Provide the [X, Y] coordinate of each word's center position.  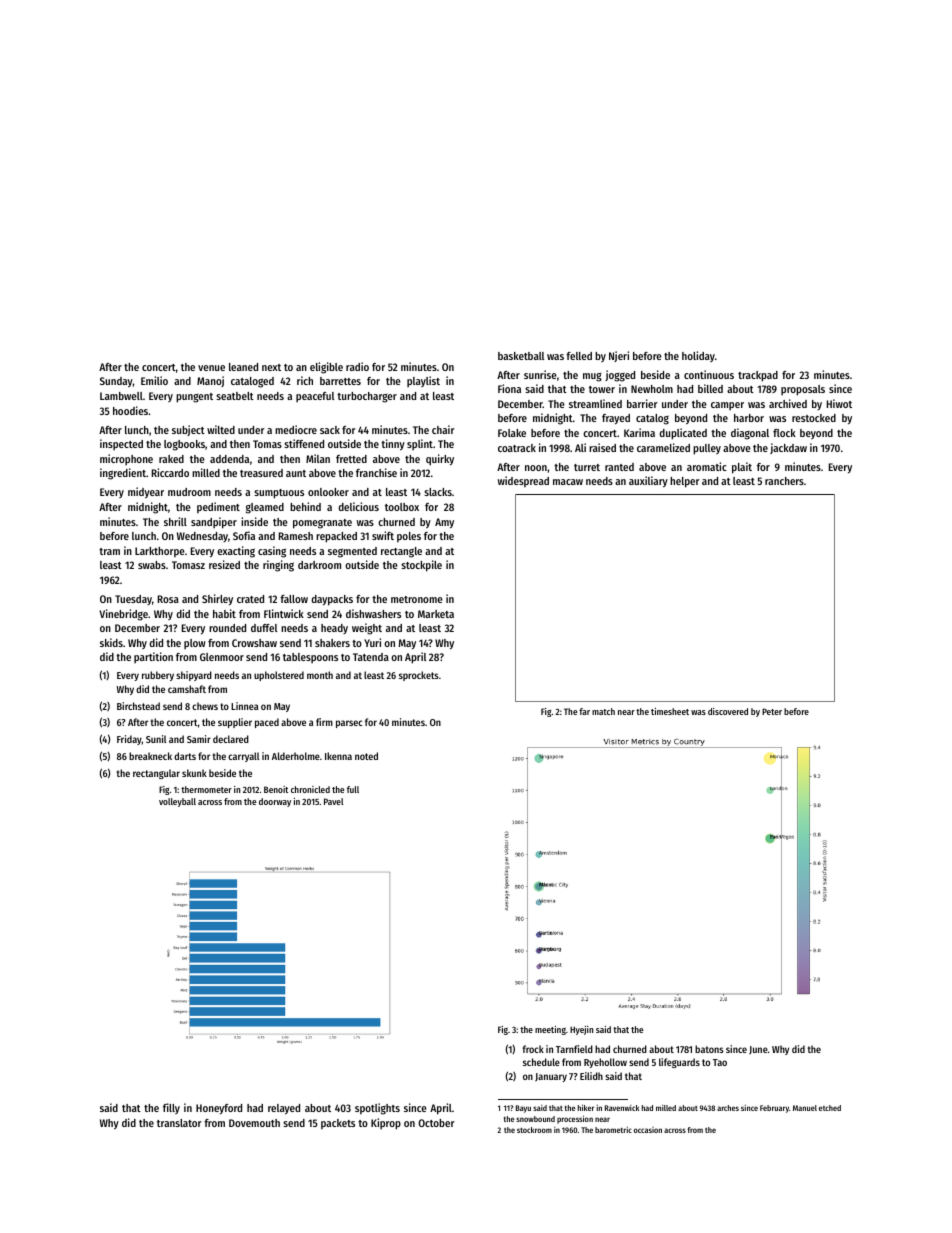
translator [179, 1123]
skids [111, 642]
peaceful [315, 397]
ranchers [784, 481]
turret [587, 467]
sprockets [419, 676]
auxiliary [648, 482]
